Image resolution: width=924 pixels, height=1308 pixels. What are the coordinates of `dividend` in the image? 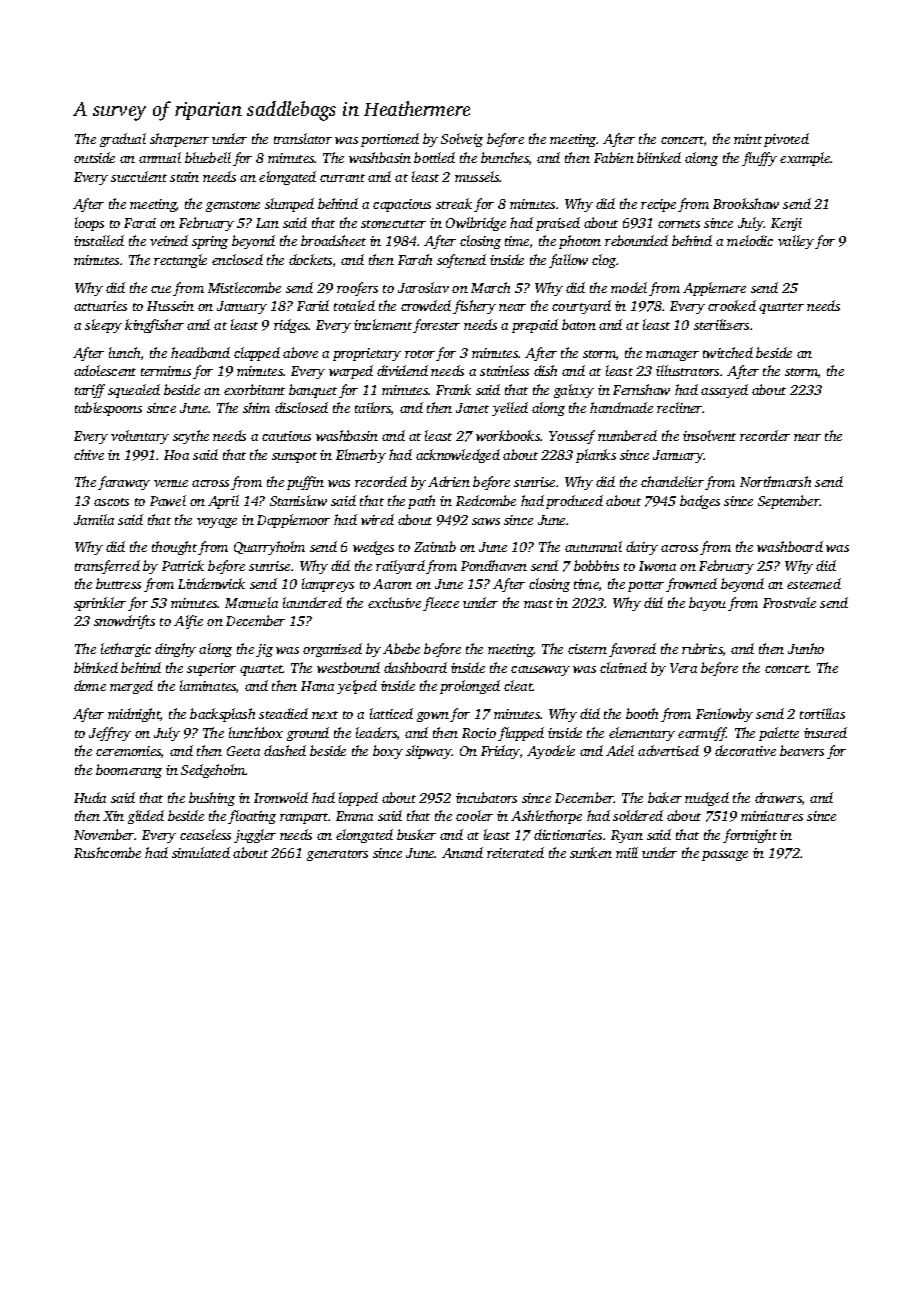 It's located at (402, 370).
